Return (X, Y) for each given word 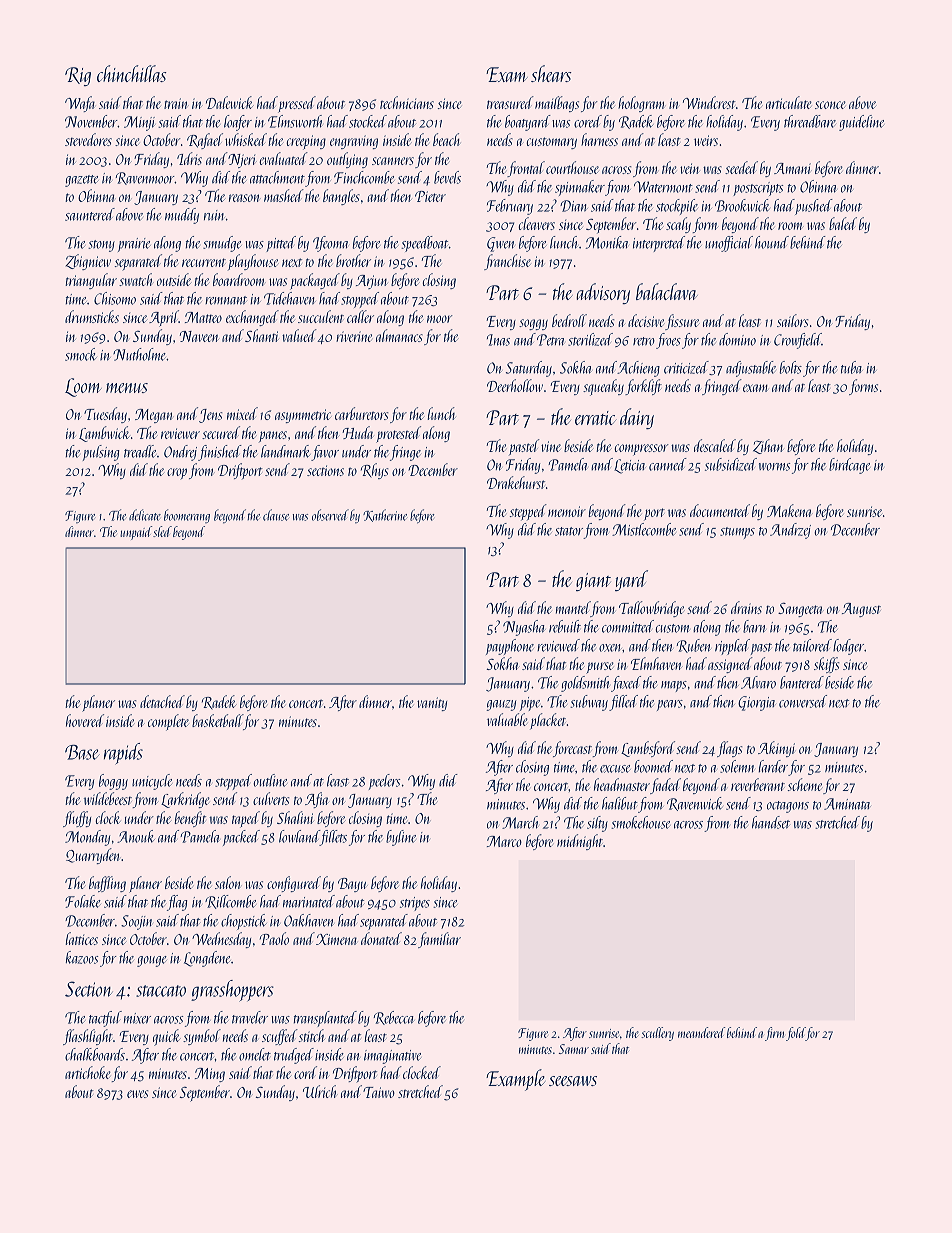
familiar (439, 940)
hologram (641, 104)
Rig (78, 76)
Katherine (385, 515)
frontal (526, 169)
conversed (803, 701)
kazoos (82, 957)
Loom (83, 387)
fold (796, 1034)
